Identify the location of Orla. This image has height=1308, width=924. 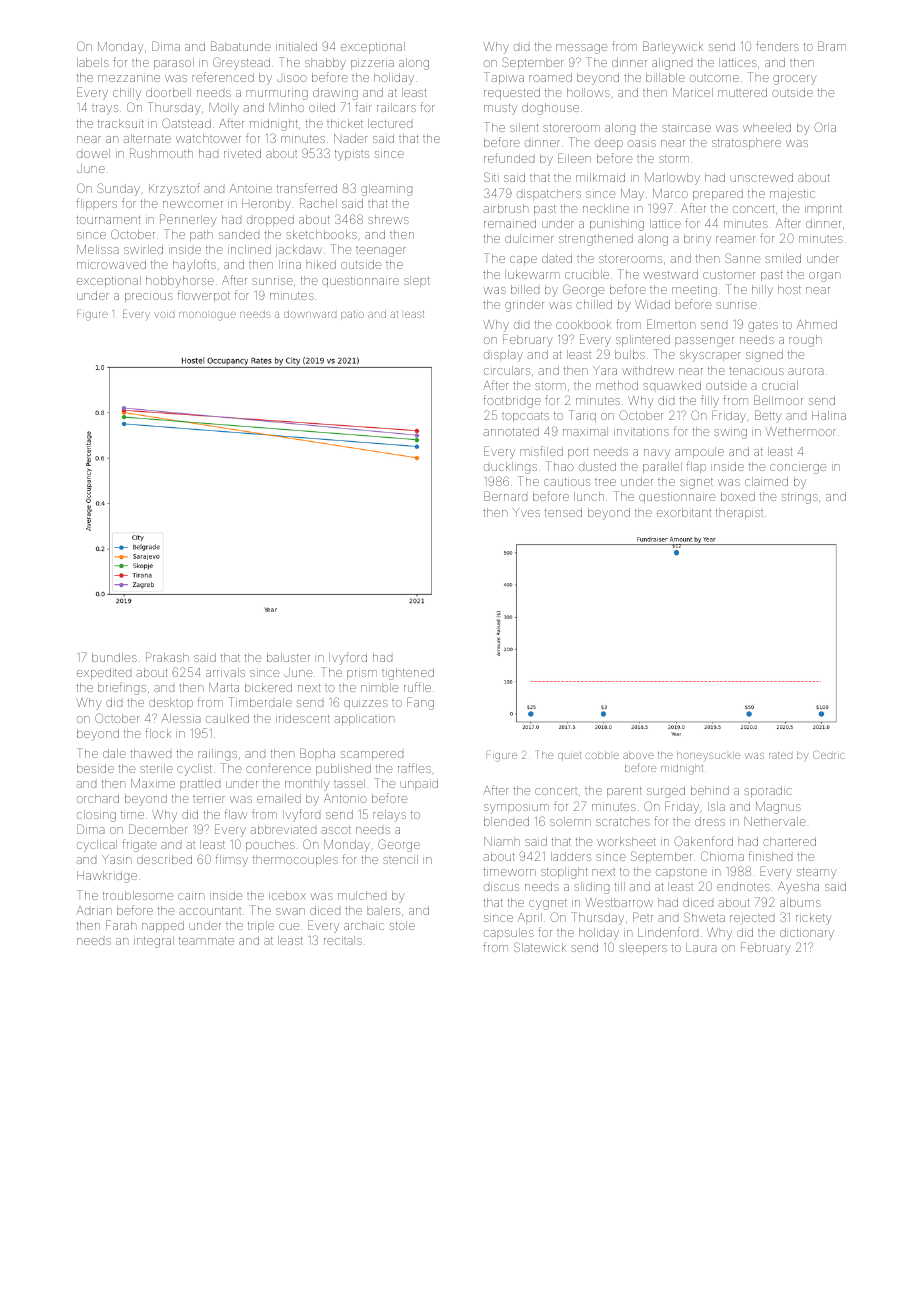
(825, 127).
